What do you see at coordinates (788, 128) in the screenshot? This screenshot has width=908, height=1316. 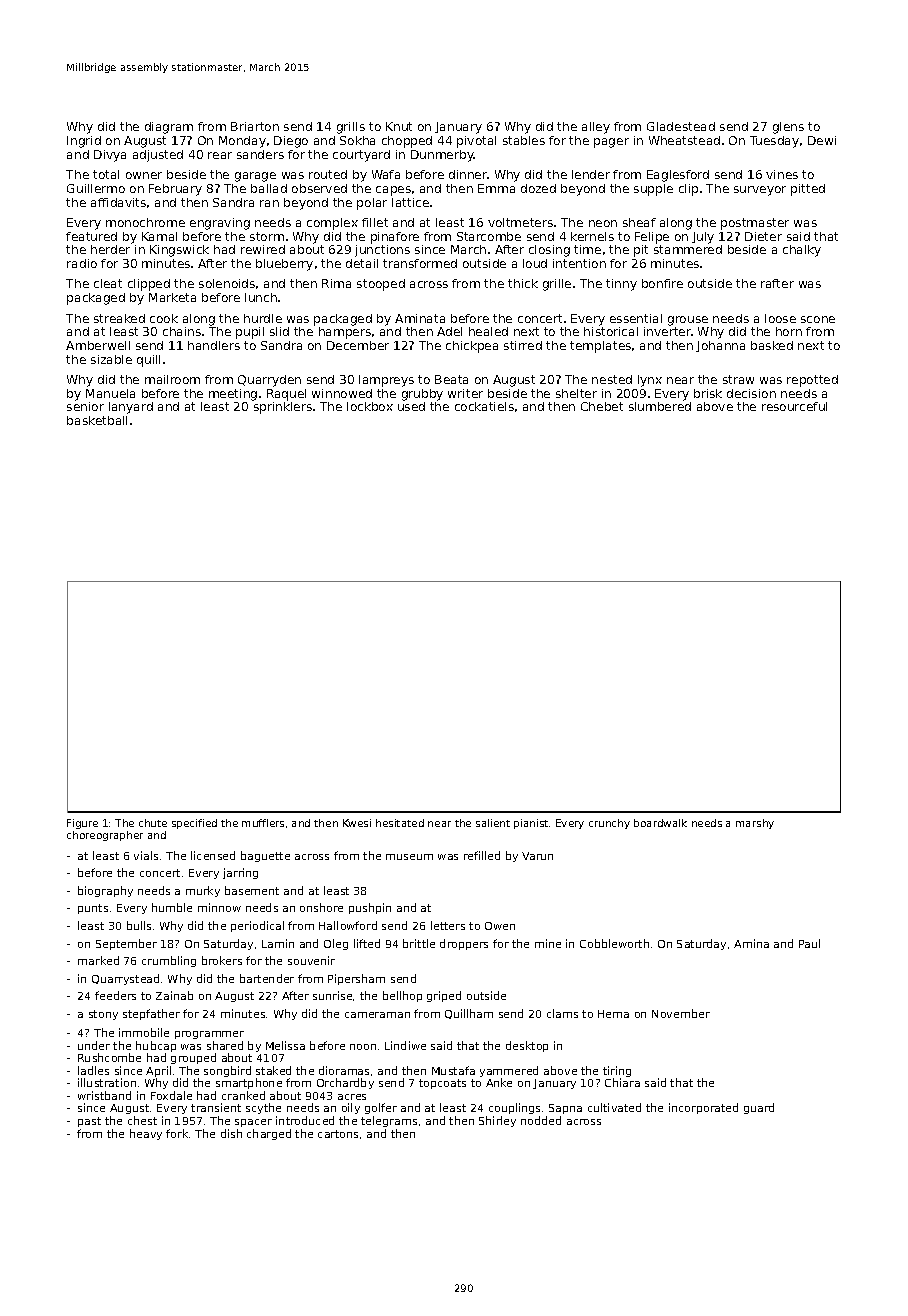 I see `glens` at bounding box center [788, 128].
